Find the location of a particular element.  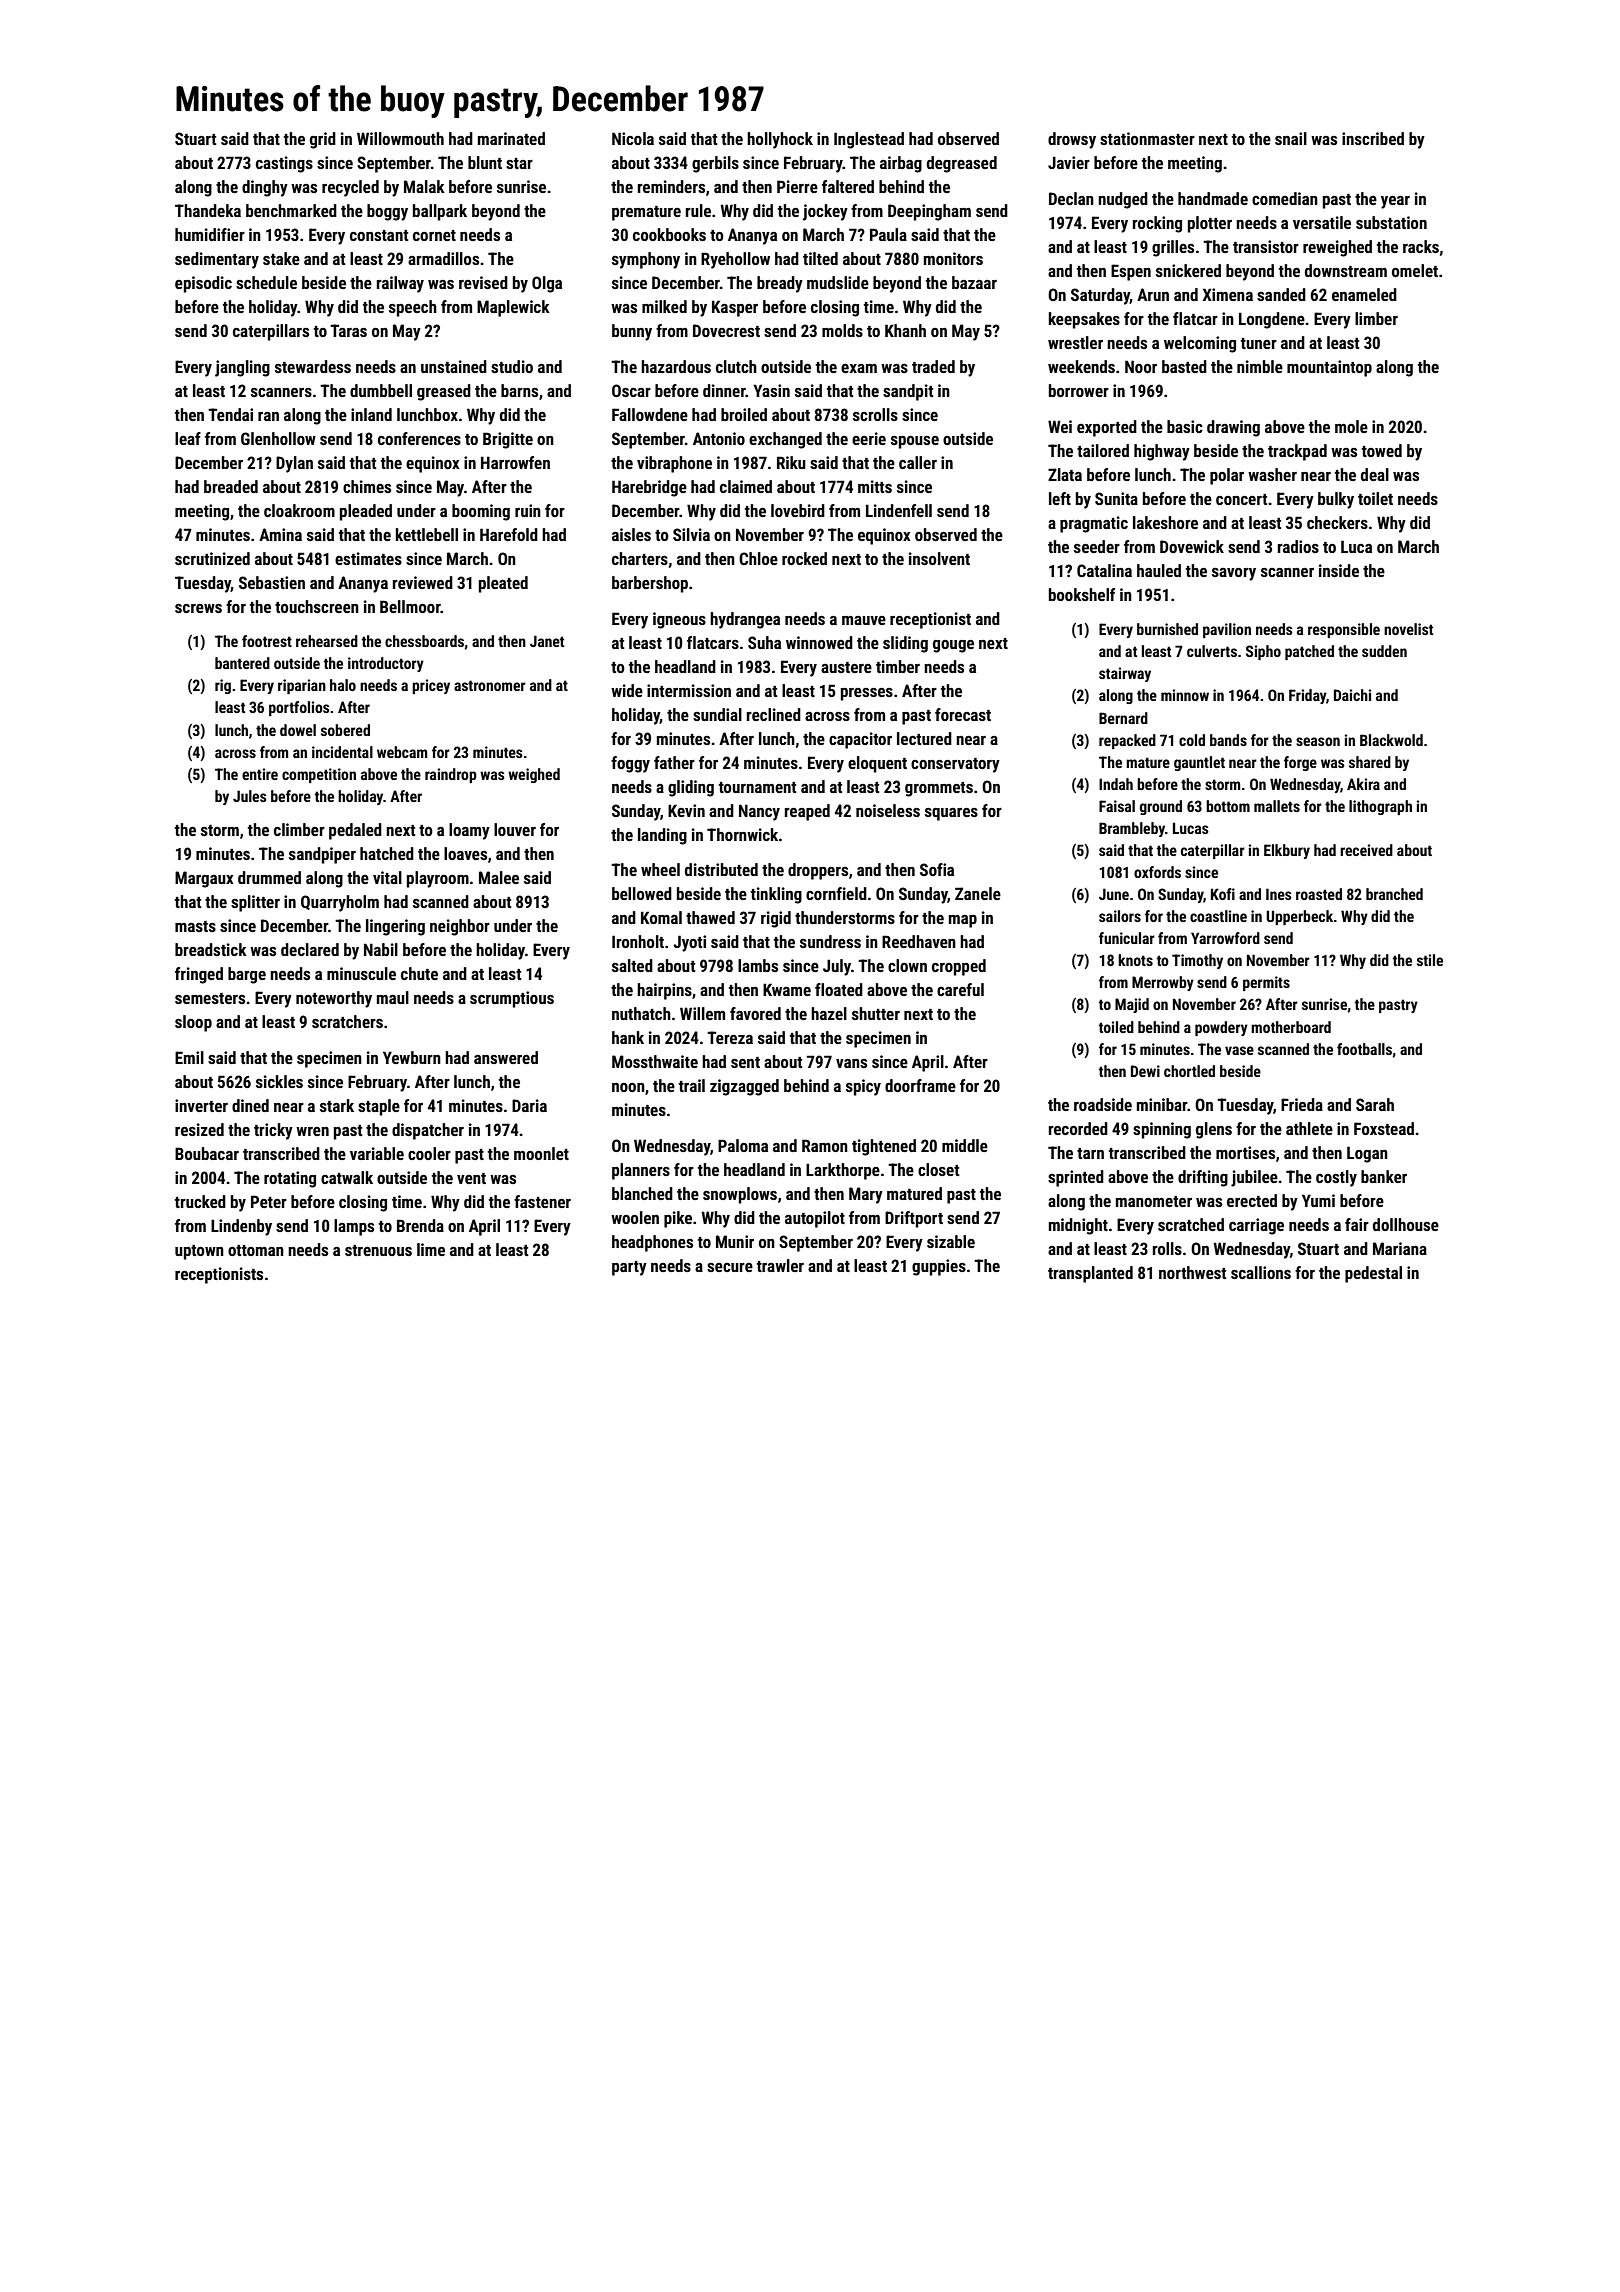

astronomer is located at coordinates (490, 685).
